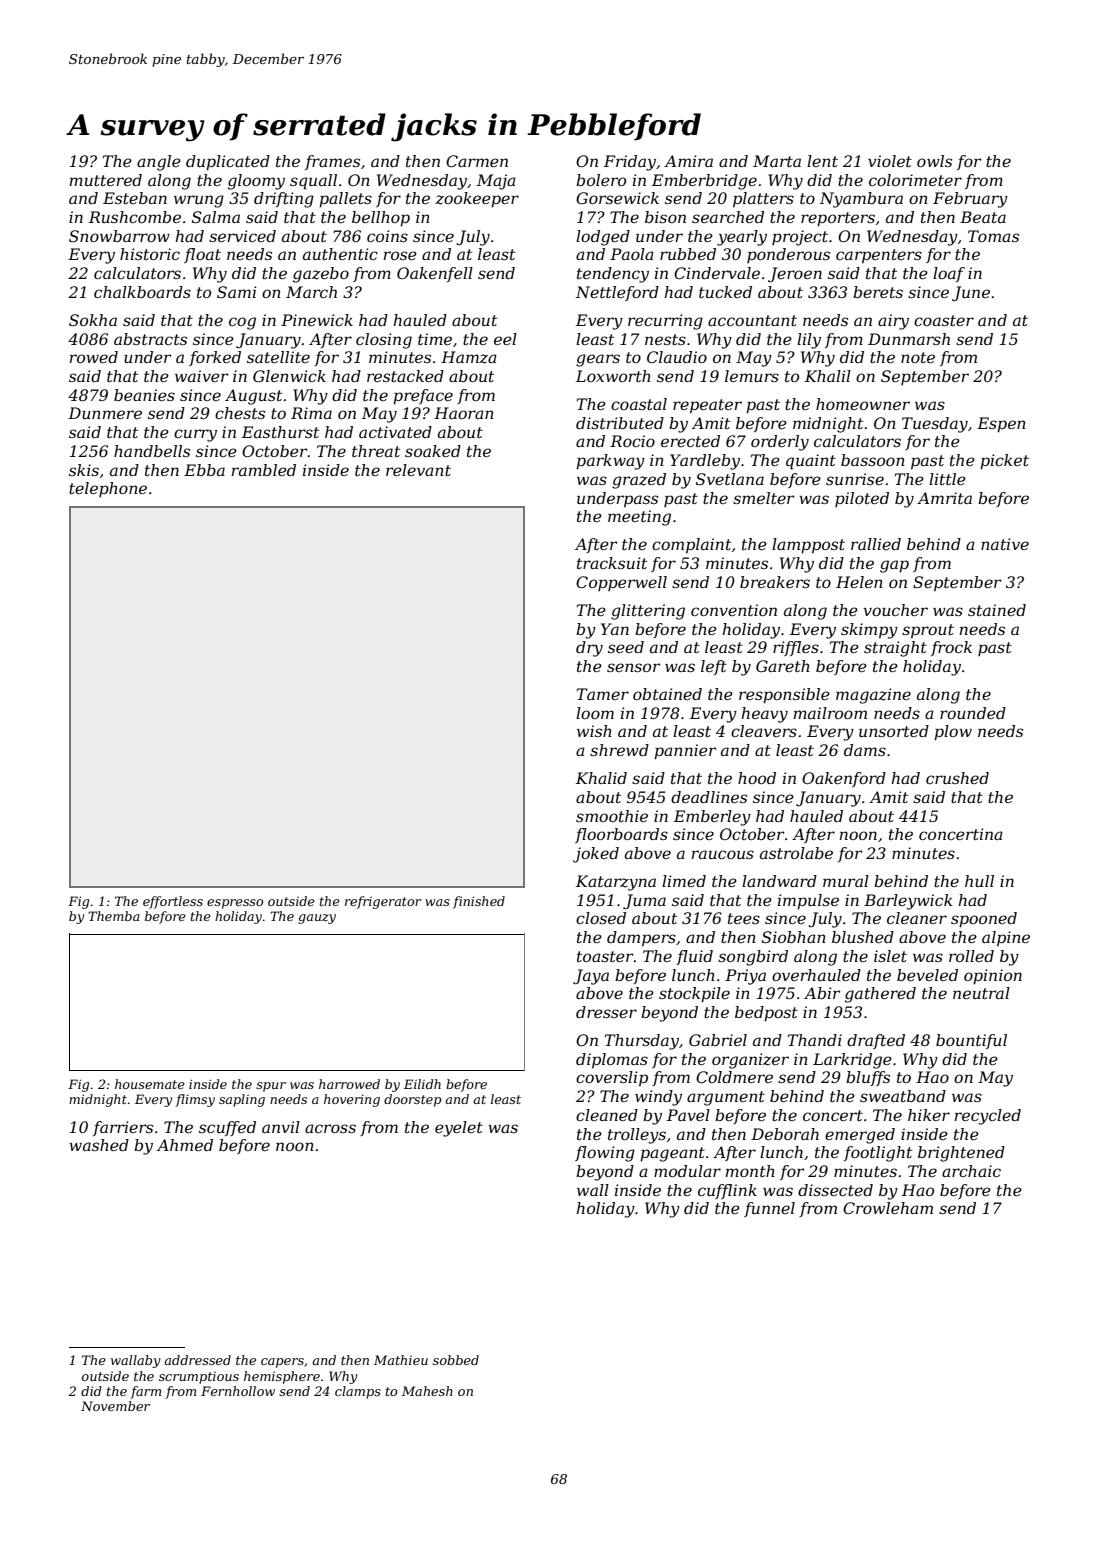 Image resolution: width=1101 pixels, height=1557 pixels. Describe the element at coordinates (115, 1406) in the screenshot. I see `November` at that location.
